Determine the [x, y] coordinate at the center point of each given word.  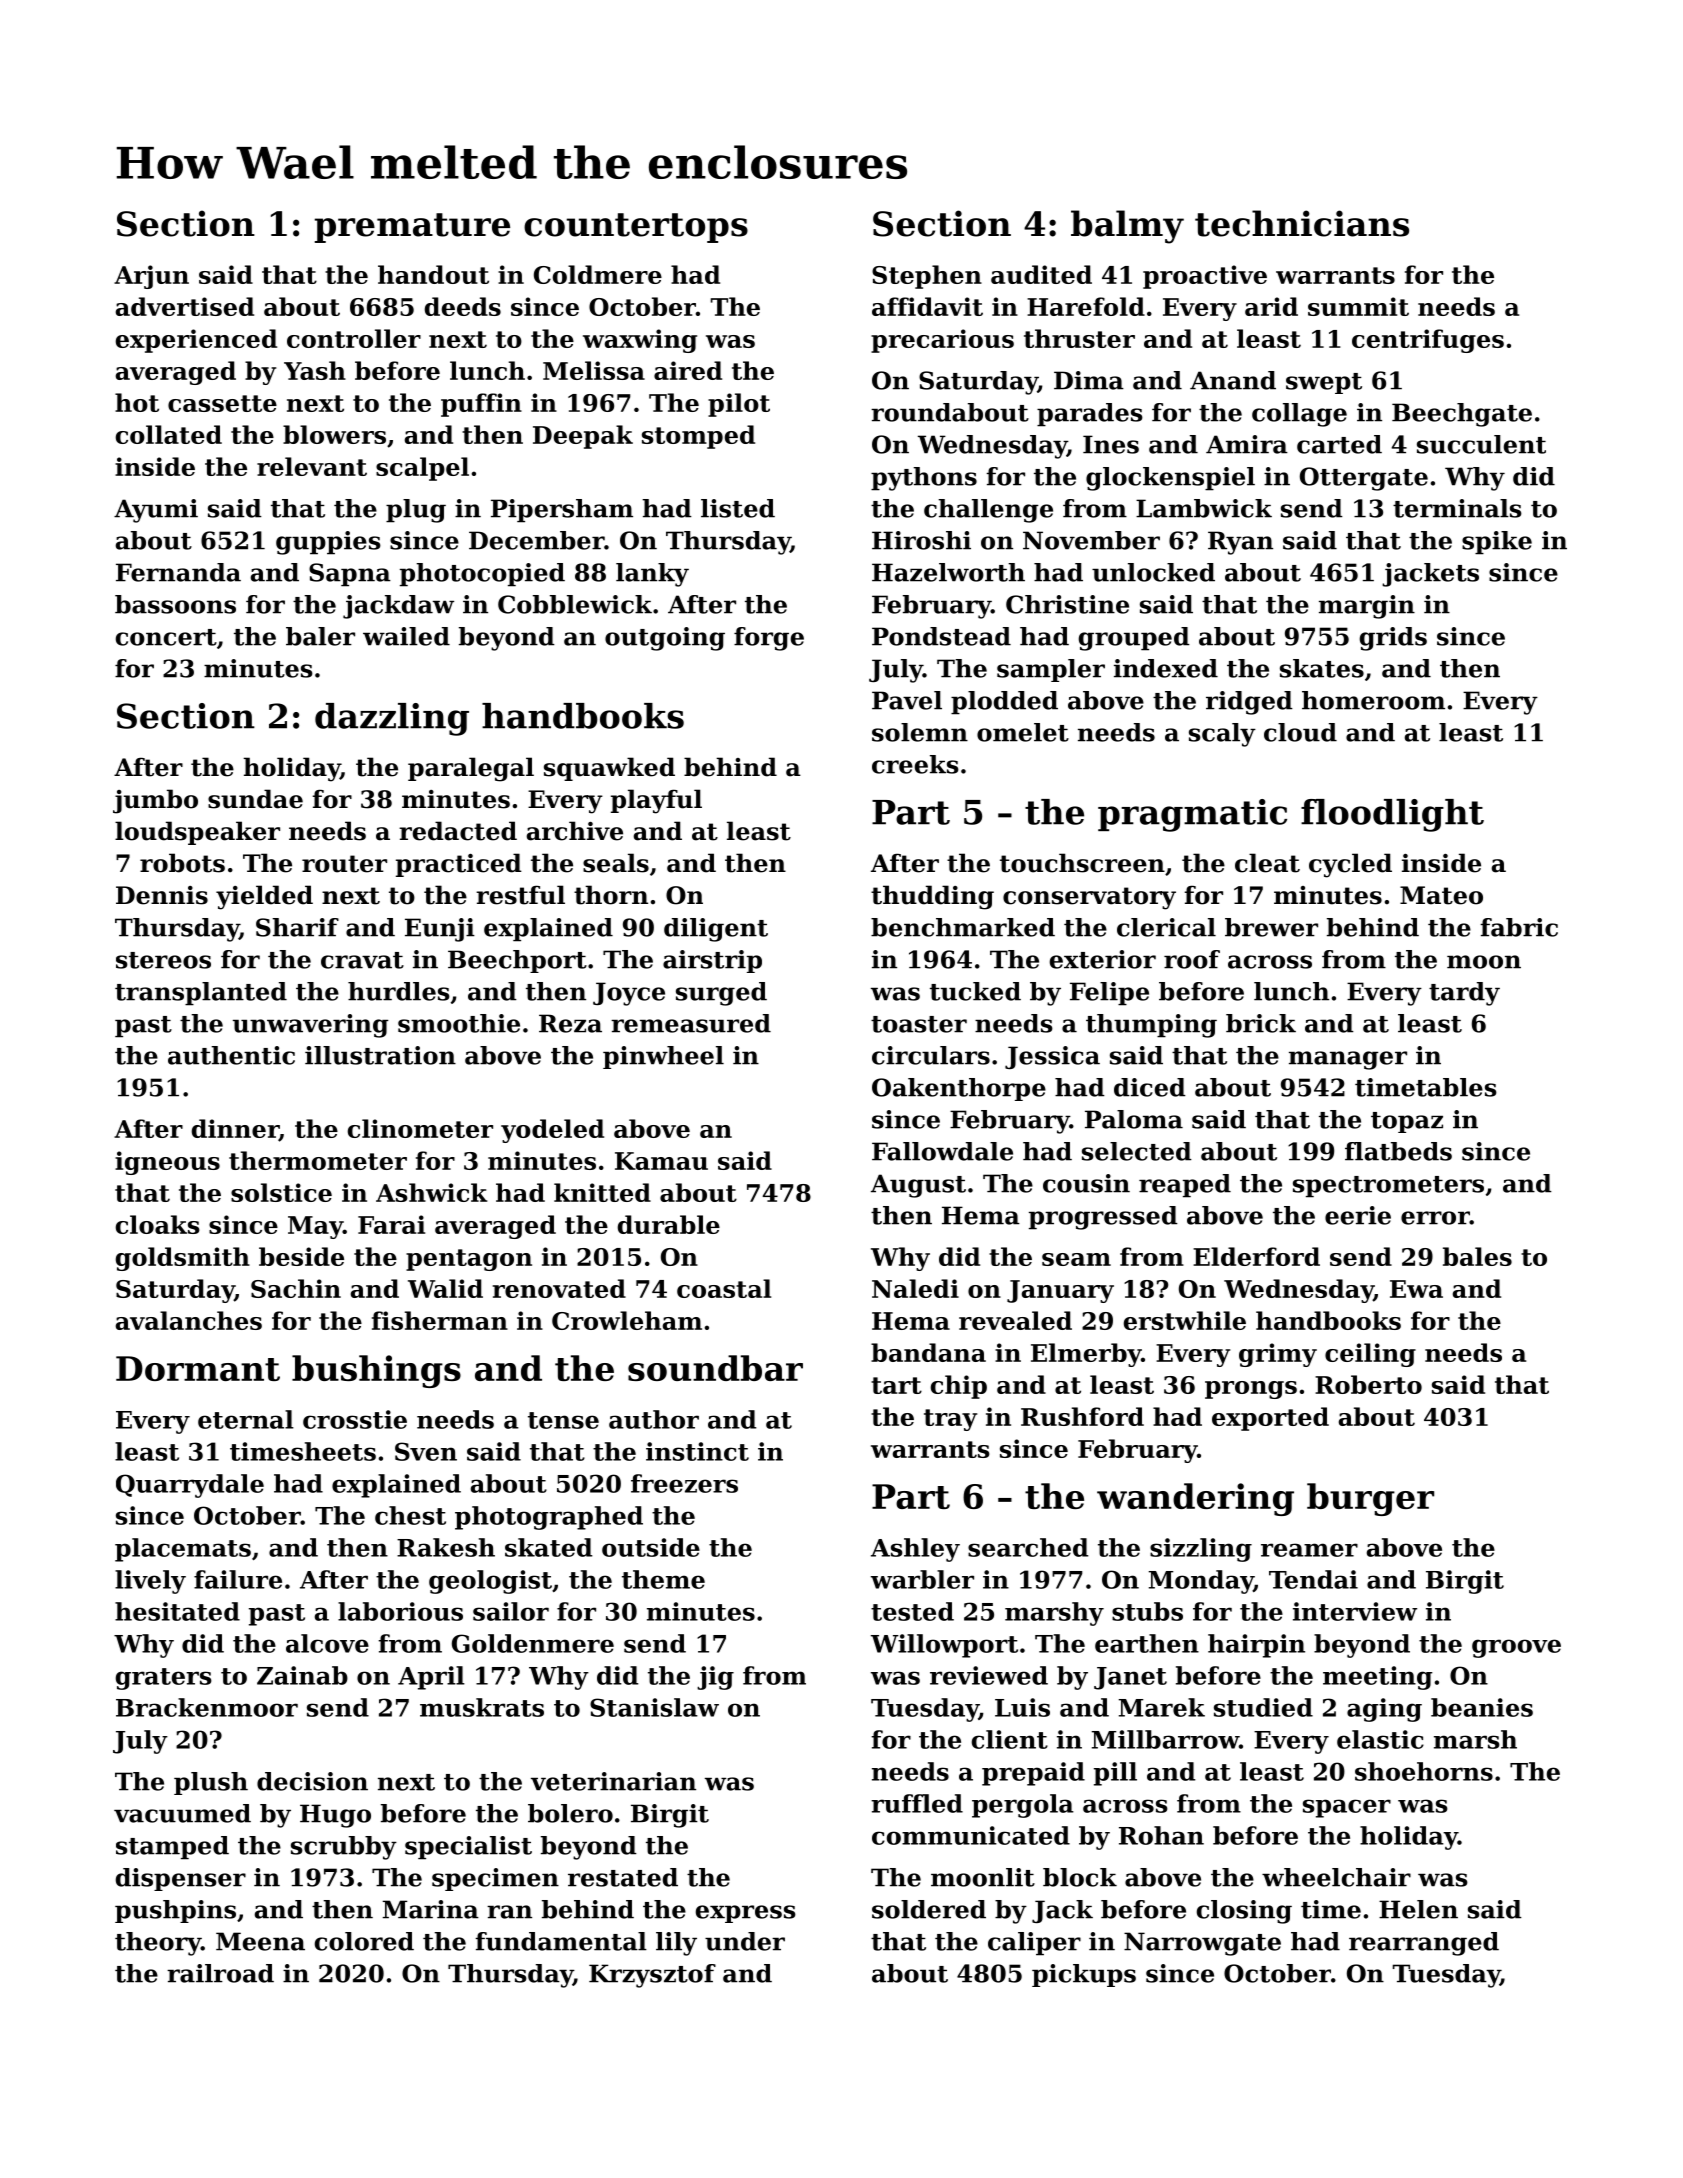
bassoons [175, 604]
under [745, 1941]
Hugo [335, 1816]
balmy [1127, 227]
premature [412, 228]
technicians [1302, 223]
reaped [1185, 1186]
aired [688, 370]
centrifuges [1428, 341]
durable [668, 1224]
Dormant [198, 1368]
